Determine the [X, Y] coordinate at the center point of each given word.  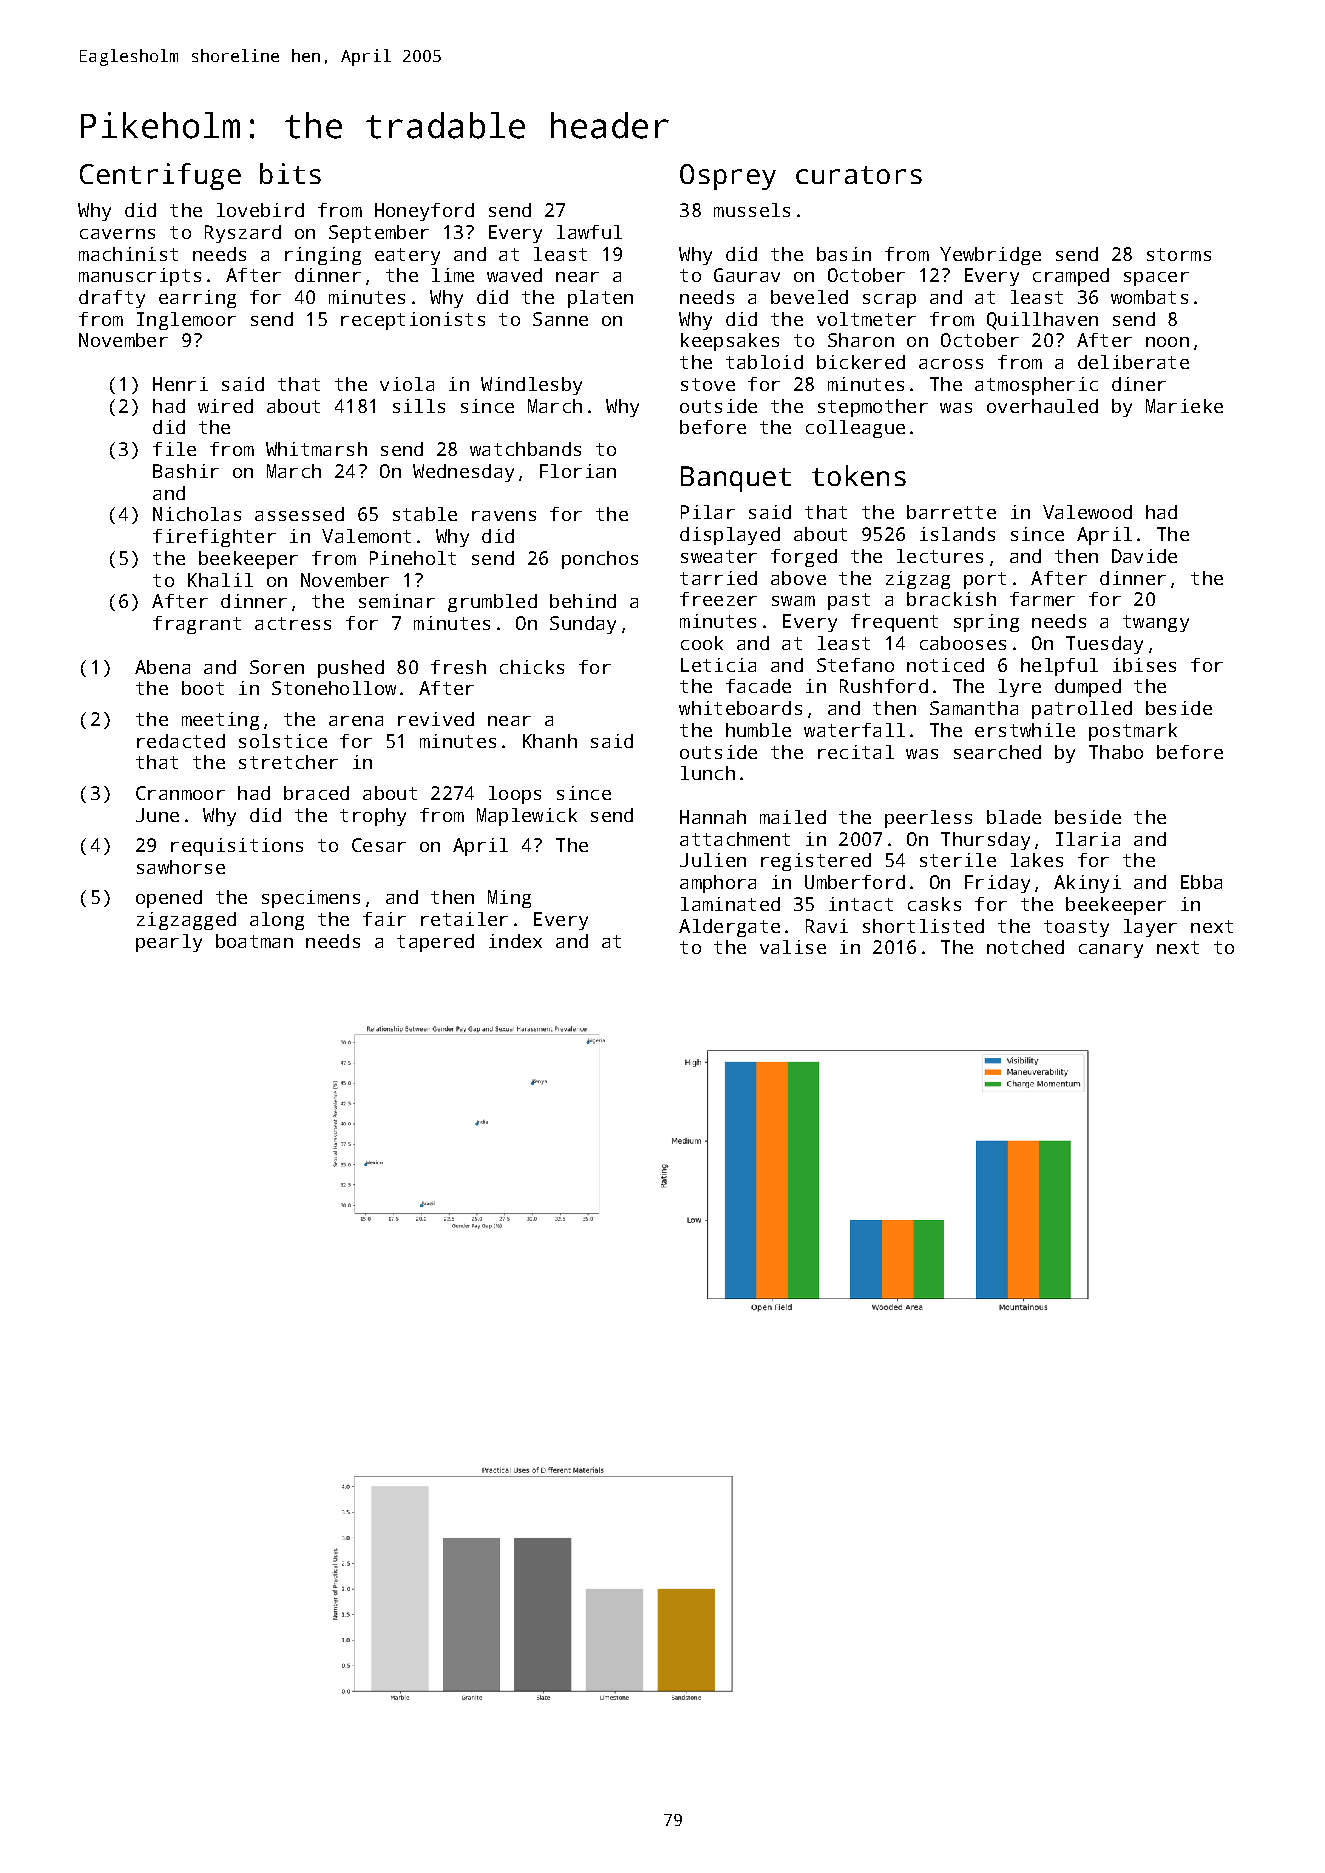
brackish [951, 599]
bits [290, 173]
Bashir [186, 471]
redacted [181, 741]
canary [1111, 951]
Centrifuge [160, 176]
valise [793, 947]
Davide [1144, 556]
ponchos [600, 560]
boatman [254, 941]
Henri [180, 384]
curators [859, 175]
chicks [532, 667]
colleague [855, 429]
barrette [951, 512]
